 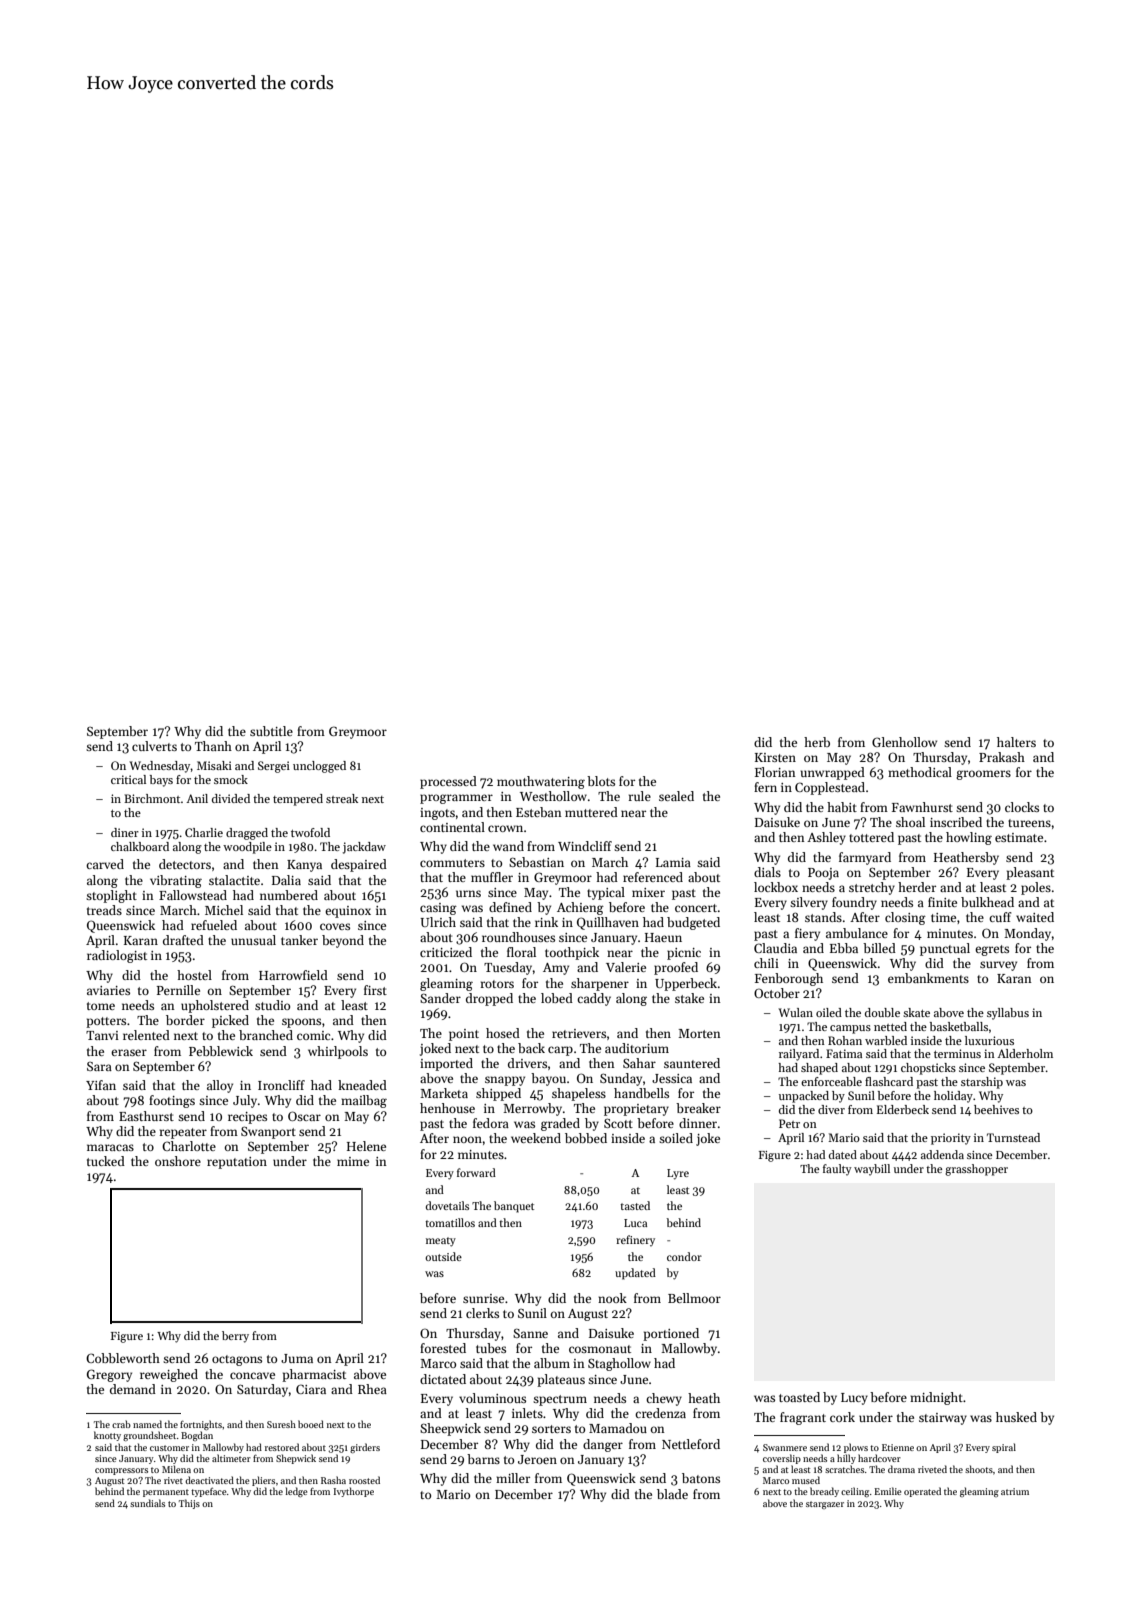 I want to click on kneaded, so click(x=362, y=1085).
